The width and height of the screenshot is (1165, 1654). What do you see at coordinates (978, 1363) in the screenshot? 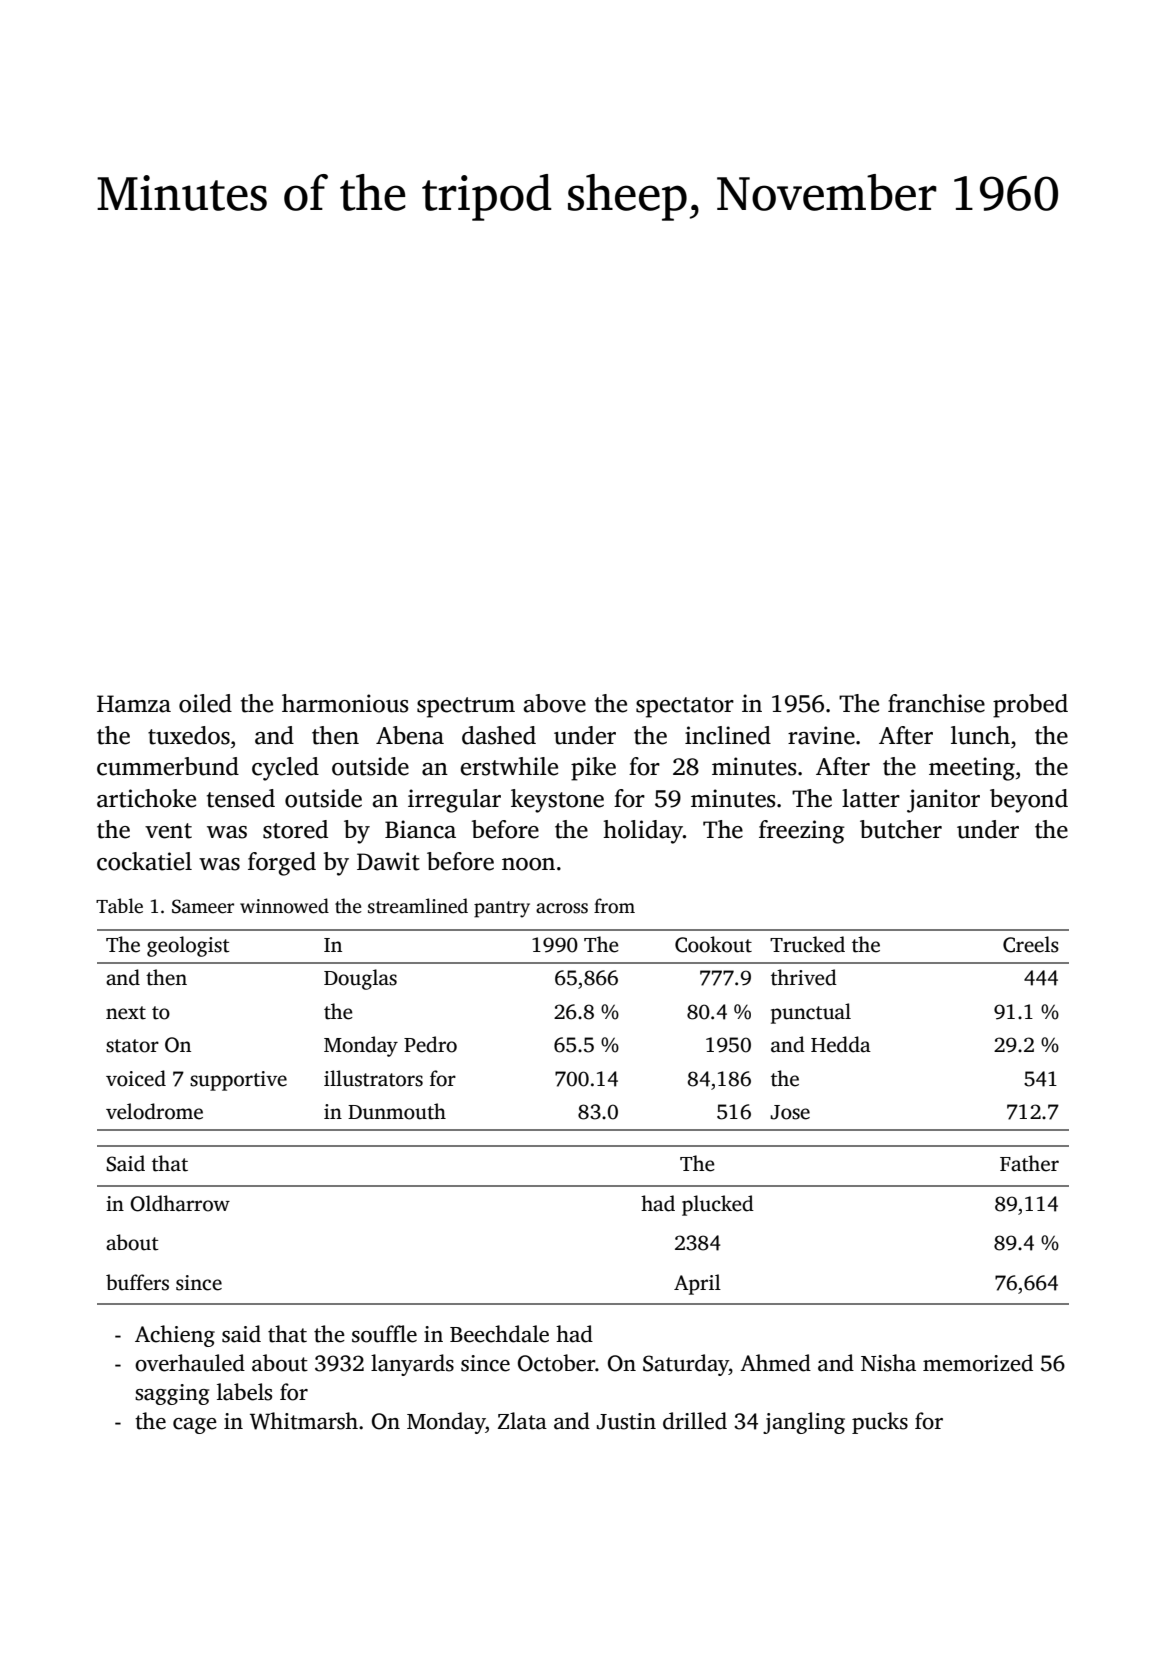
I see `memorized` at bounding box center [978, 1363].
